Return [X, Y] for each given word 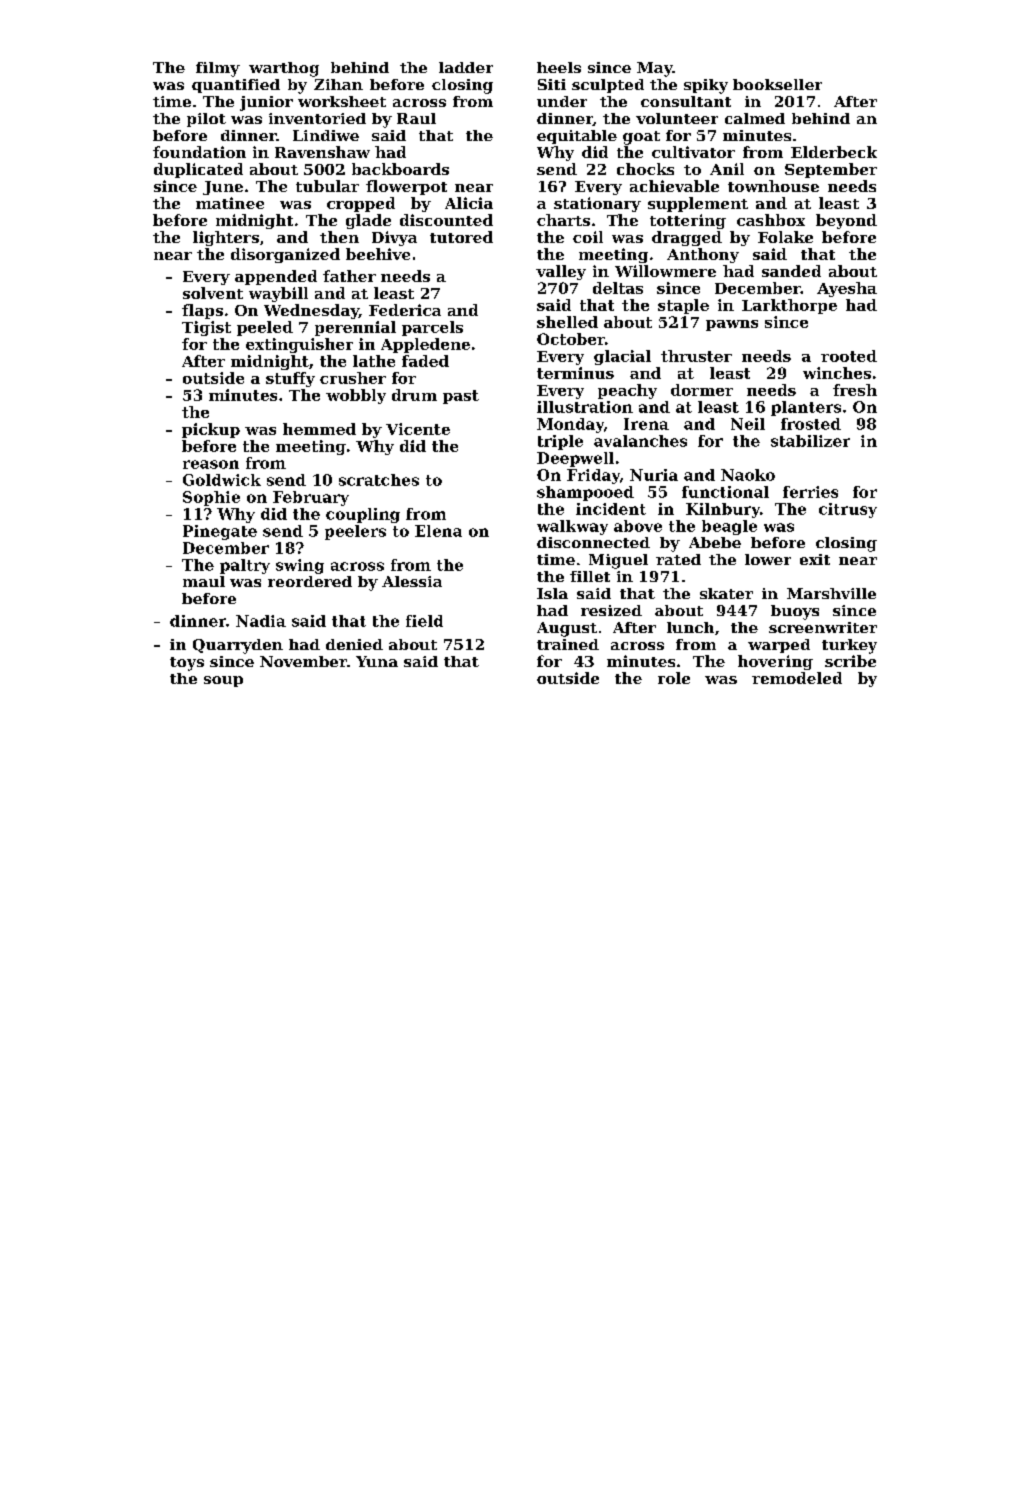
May [654, 69]
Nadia [261, 621]
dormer [702, 390]
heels [559, 67]
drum [414, 395]
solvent [213, 293]
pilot [206, 120]
